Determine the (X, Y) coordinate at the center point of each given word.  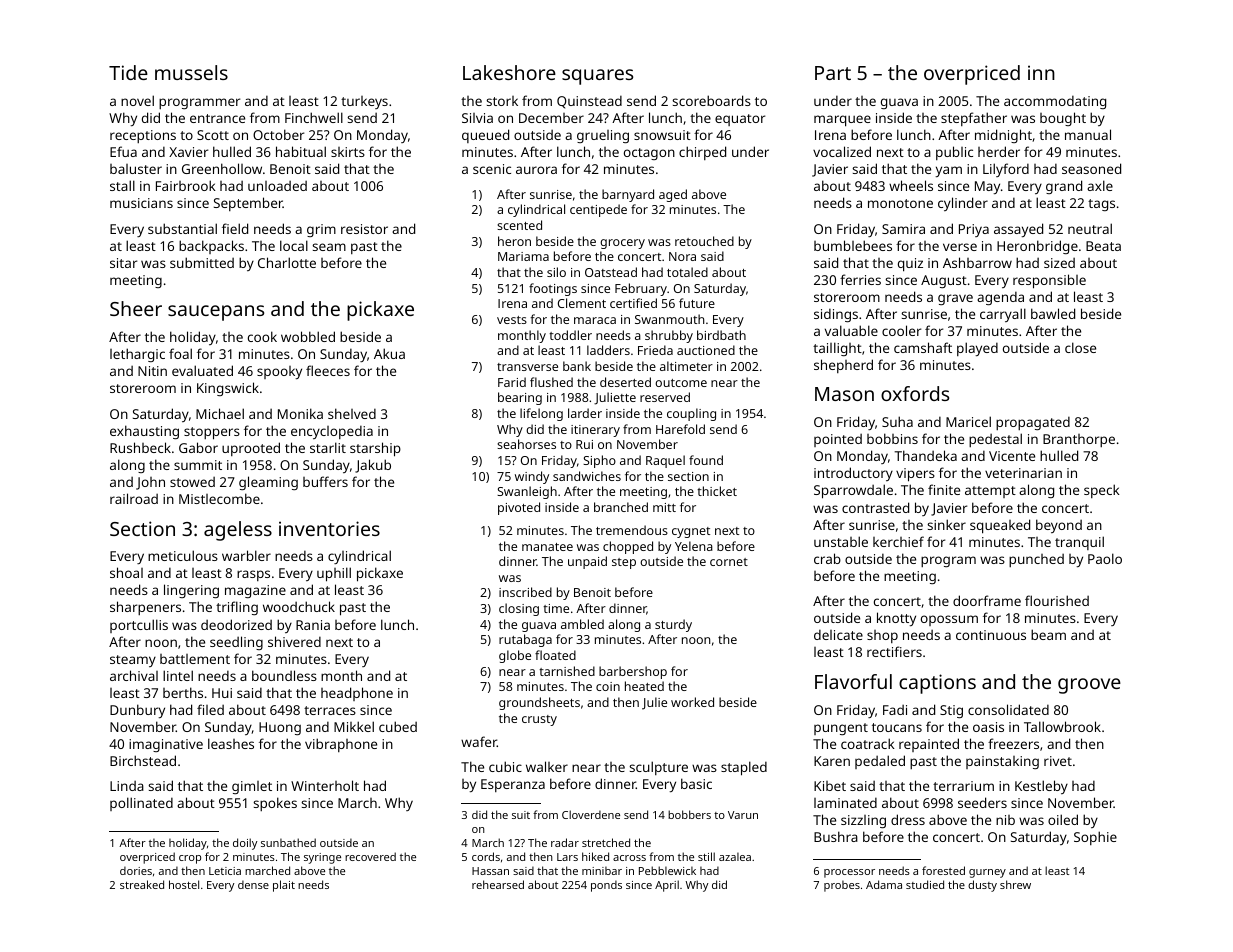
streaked (142, 884)
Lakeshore (509, 72)
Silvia (477, 118)
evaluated (202, 370)
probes (842, 886)
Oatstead (611, 272)
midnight (1003, 136)
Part (833, 73)
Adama (884, 884)
